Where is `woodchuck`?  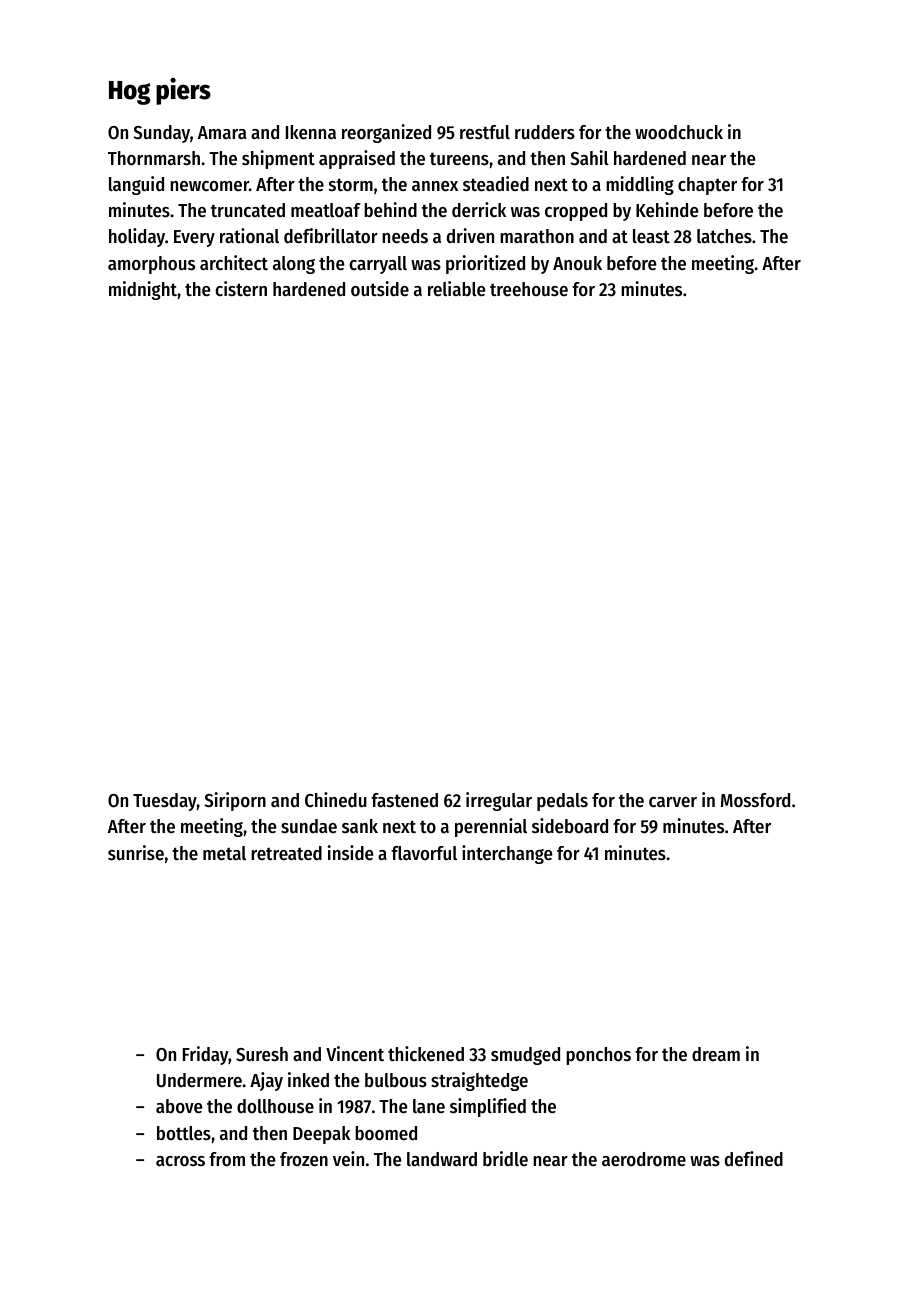
woodchuck is located at coordinates (679, 132).
